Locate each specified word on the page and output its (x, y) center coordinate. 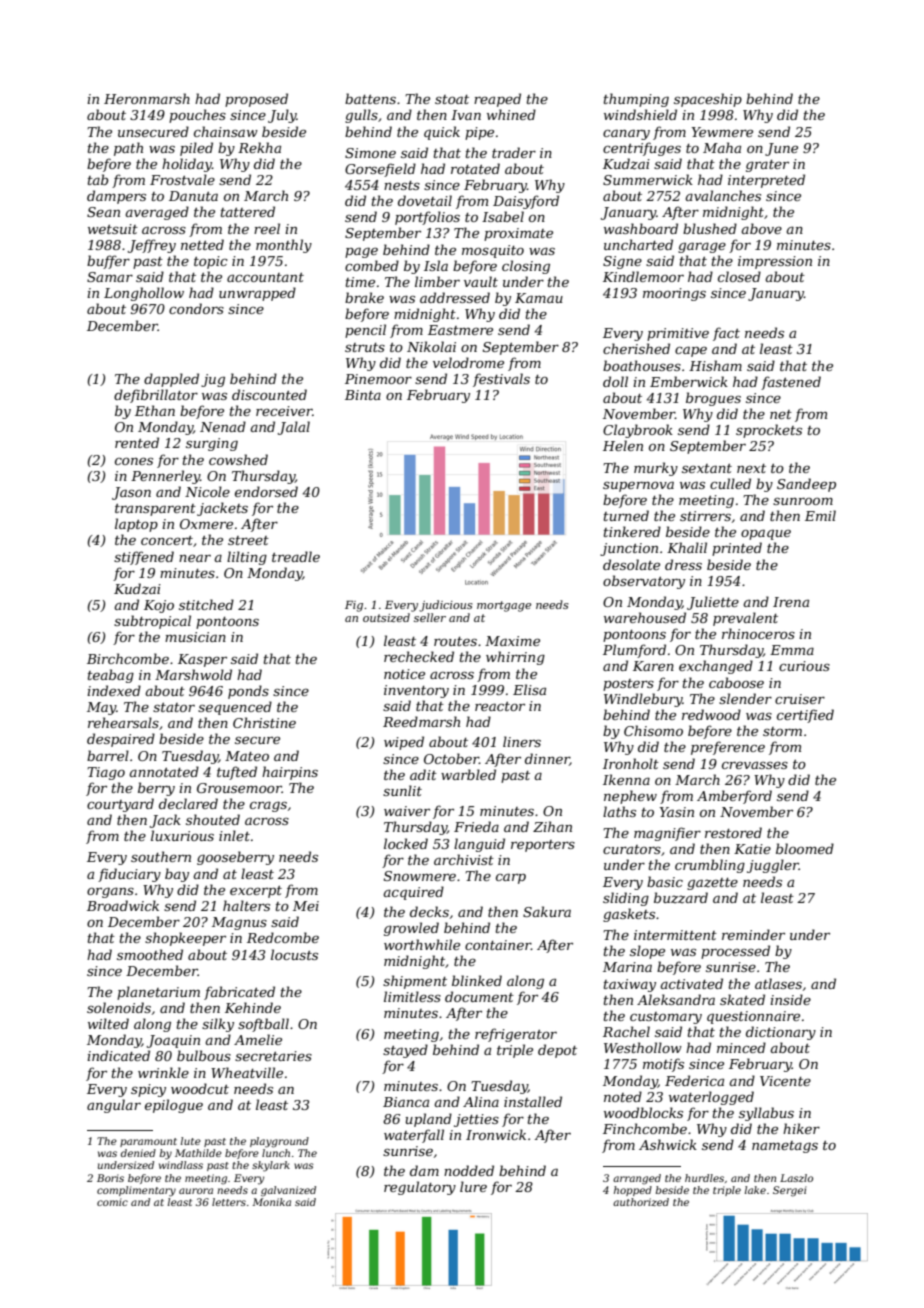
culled (730, 483)
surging (212, 444)
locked (406, 843)
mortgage (504, 606)
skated (742, 999)
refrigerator (516, 1035)
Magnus (239, 923)
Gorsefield (380, 170)
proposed (256, 100)
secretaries (273, 1056)
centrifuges (642, 149)
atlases (778, 983)
